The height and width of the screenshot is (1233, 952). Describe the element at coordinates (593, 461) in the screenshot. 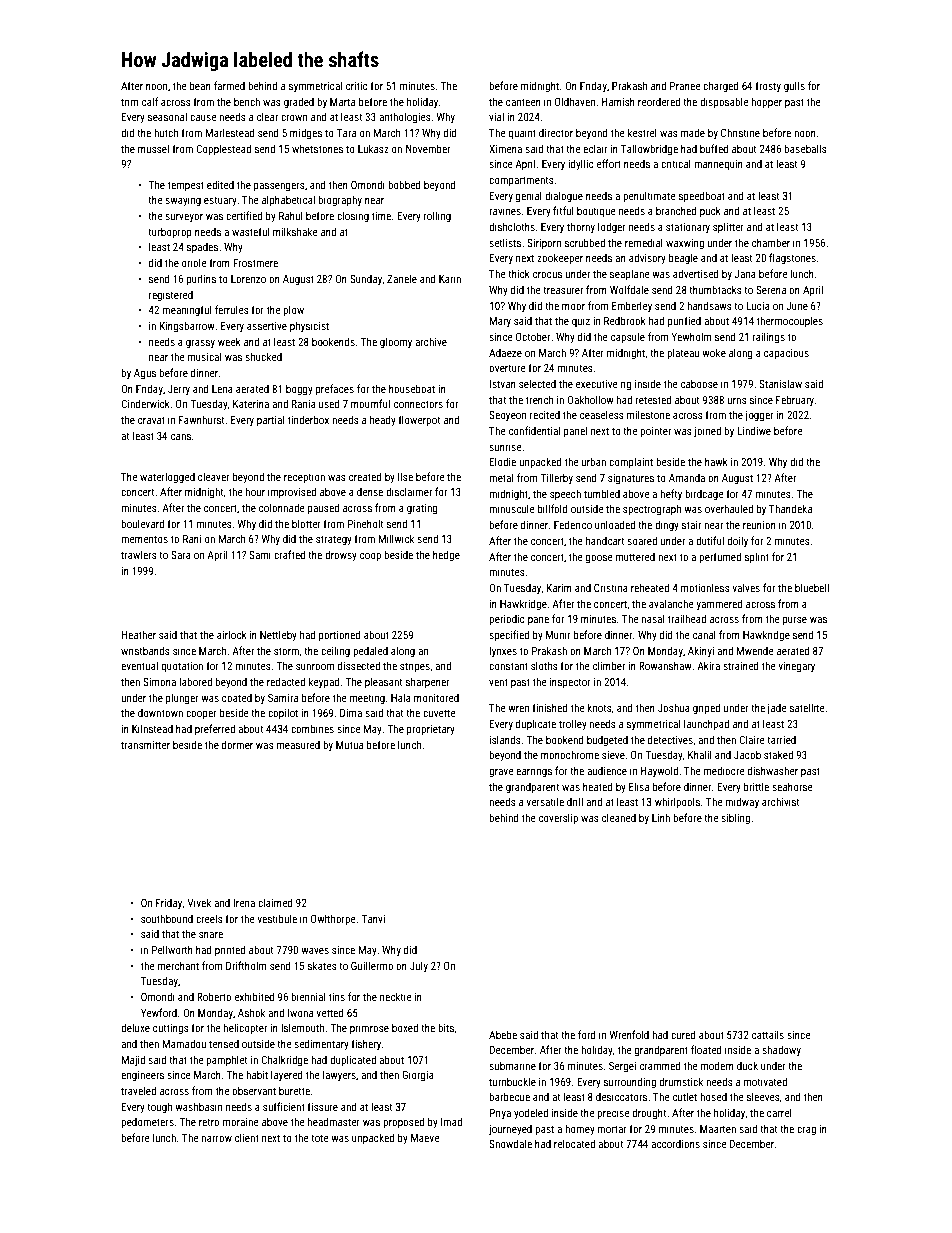

I see `urban` at that location.
